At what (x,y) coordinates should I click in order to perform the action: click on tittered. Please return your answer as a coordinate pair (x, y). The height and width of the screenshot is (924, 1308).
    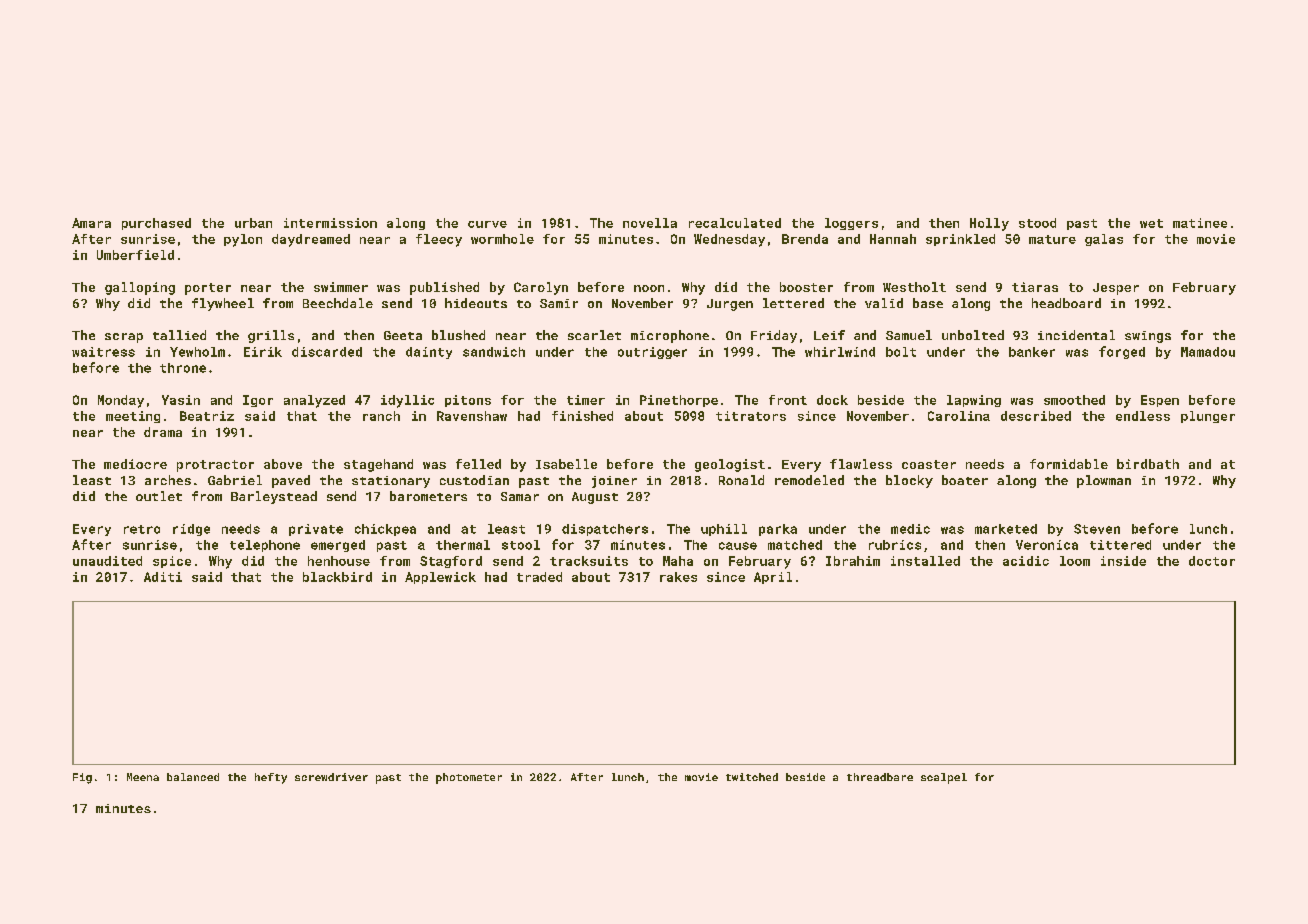
    Looking at the image, I should click on (1120, 545).
